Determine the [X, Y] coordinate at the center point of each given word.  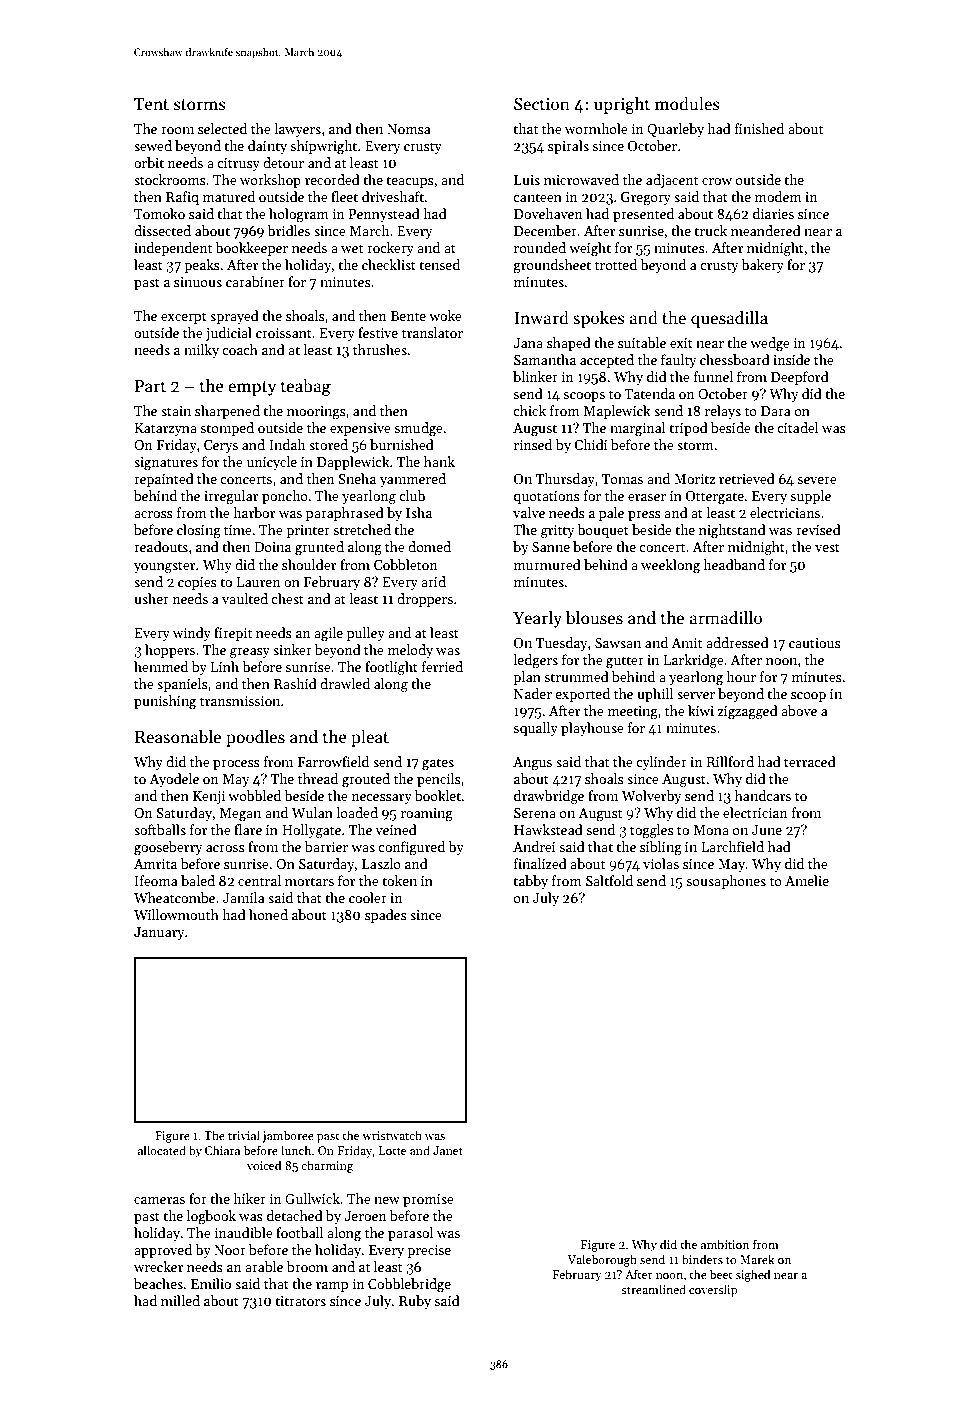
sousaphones [726, 882]
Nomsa [409, 129]
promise [428, 1200]
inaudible [244, 1232]
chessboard [735, 359]
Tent [151, 104]
